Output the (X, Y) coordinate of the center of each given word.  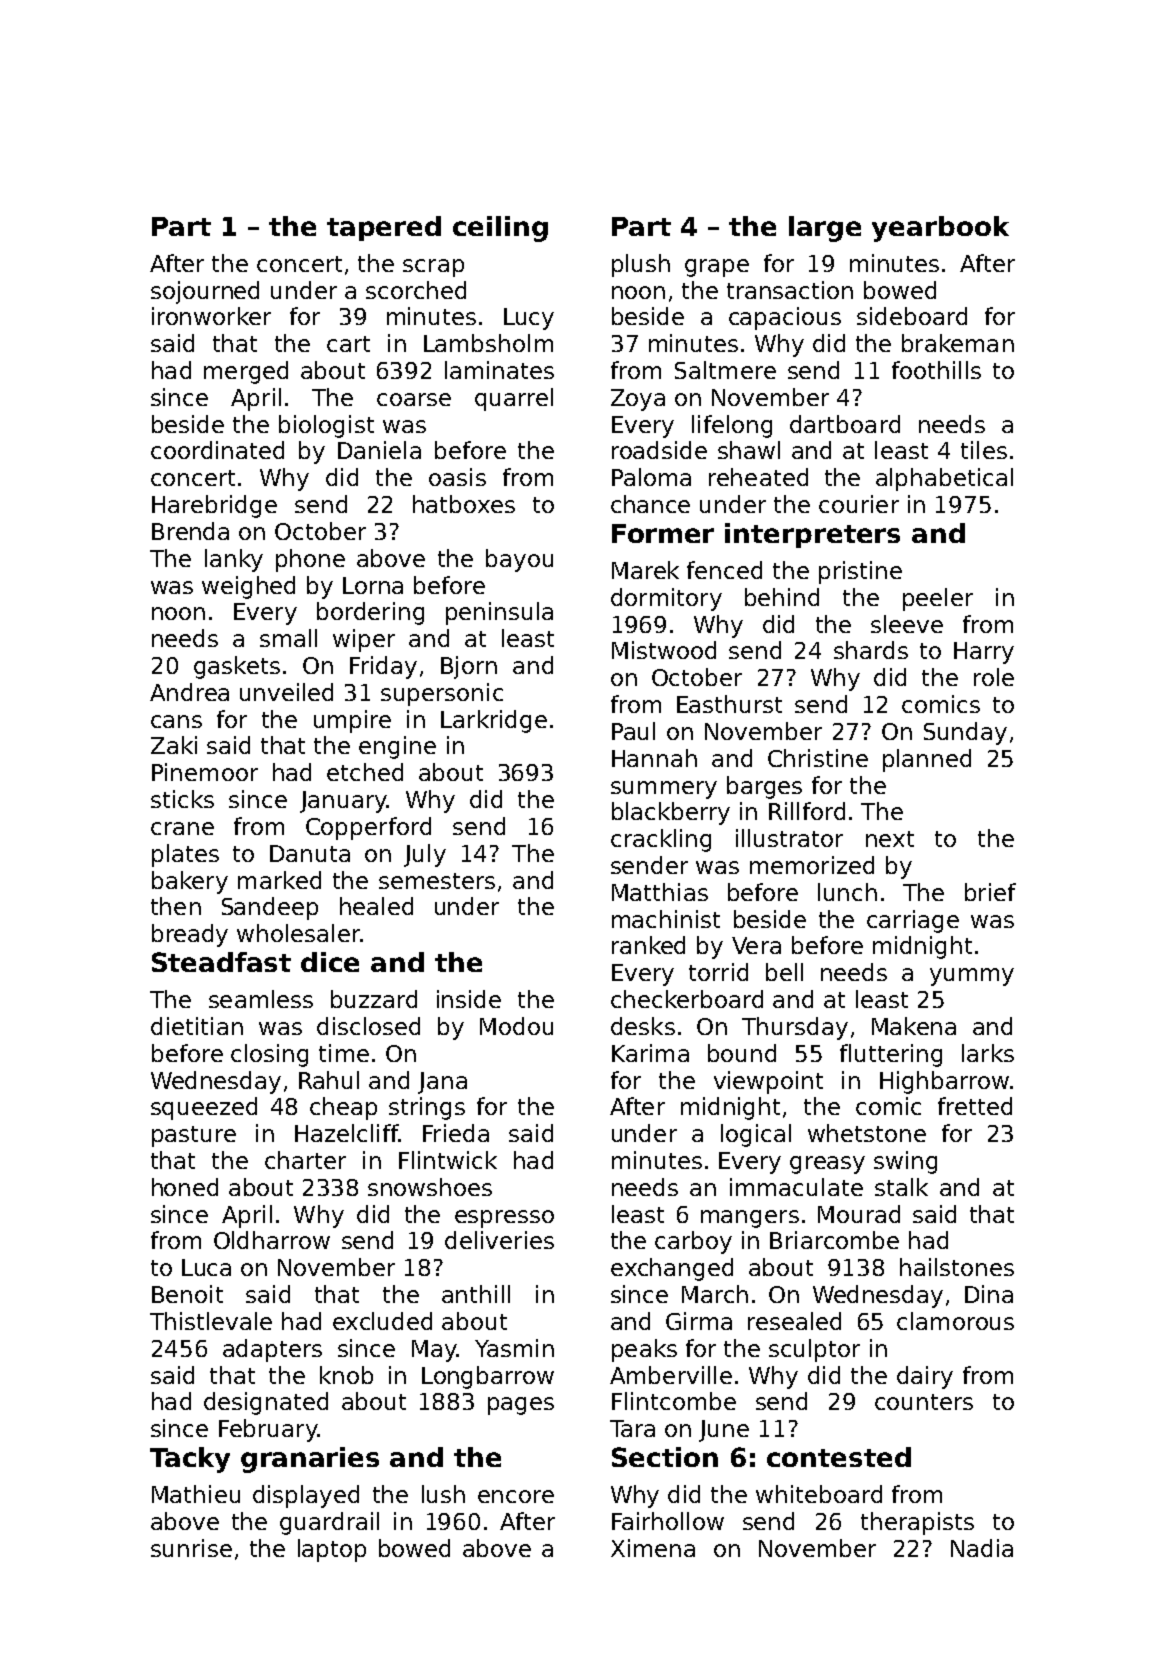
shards (871, 650)
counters (924, 1402)
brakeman (958, 343)
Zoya (638, 400)
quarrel (514, 399)
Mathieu (196, 1494)
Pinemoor (205, 772)
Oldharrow (272, 1240)
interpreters (812, 535)
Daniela (379, 450)
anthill (476, 1294)
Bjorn (469, 667)
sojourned (205, 292)
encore (516, 1496)
